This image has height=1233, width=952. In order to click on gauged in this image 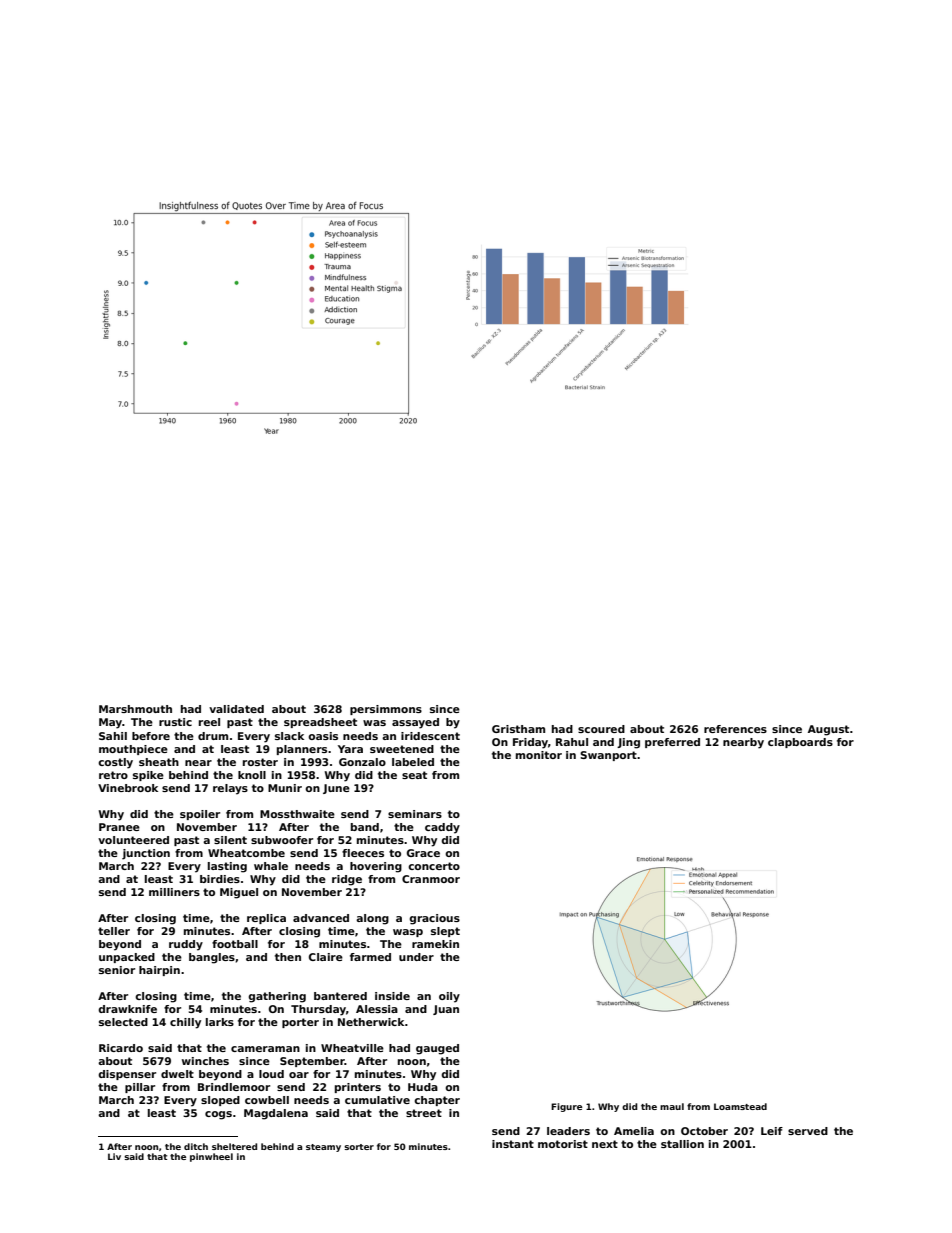, I will do `click(437, 1049)`.
